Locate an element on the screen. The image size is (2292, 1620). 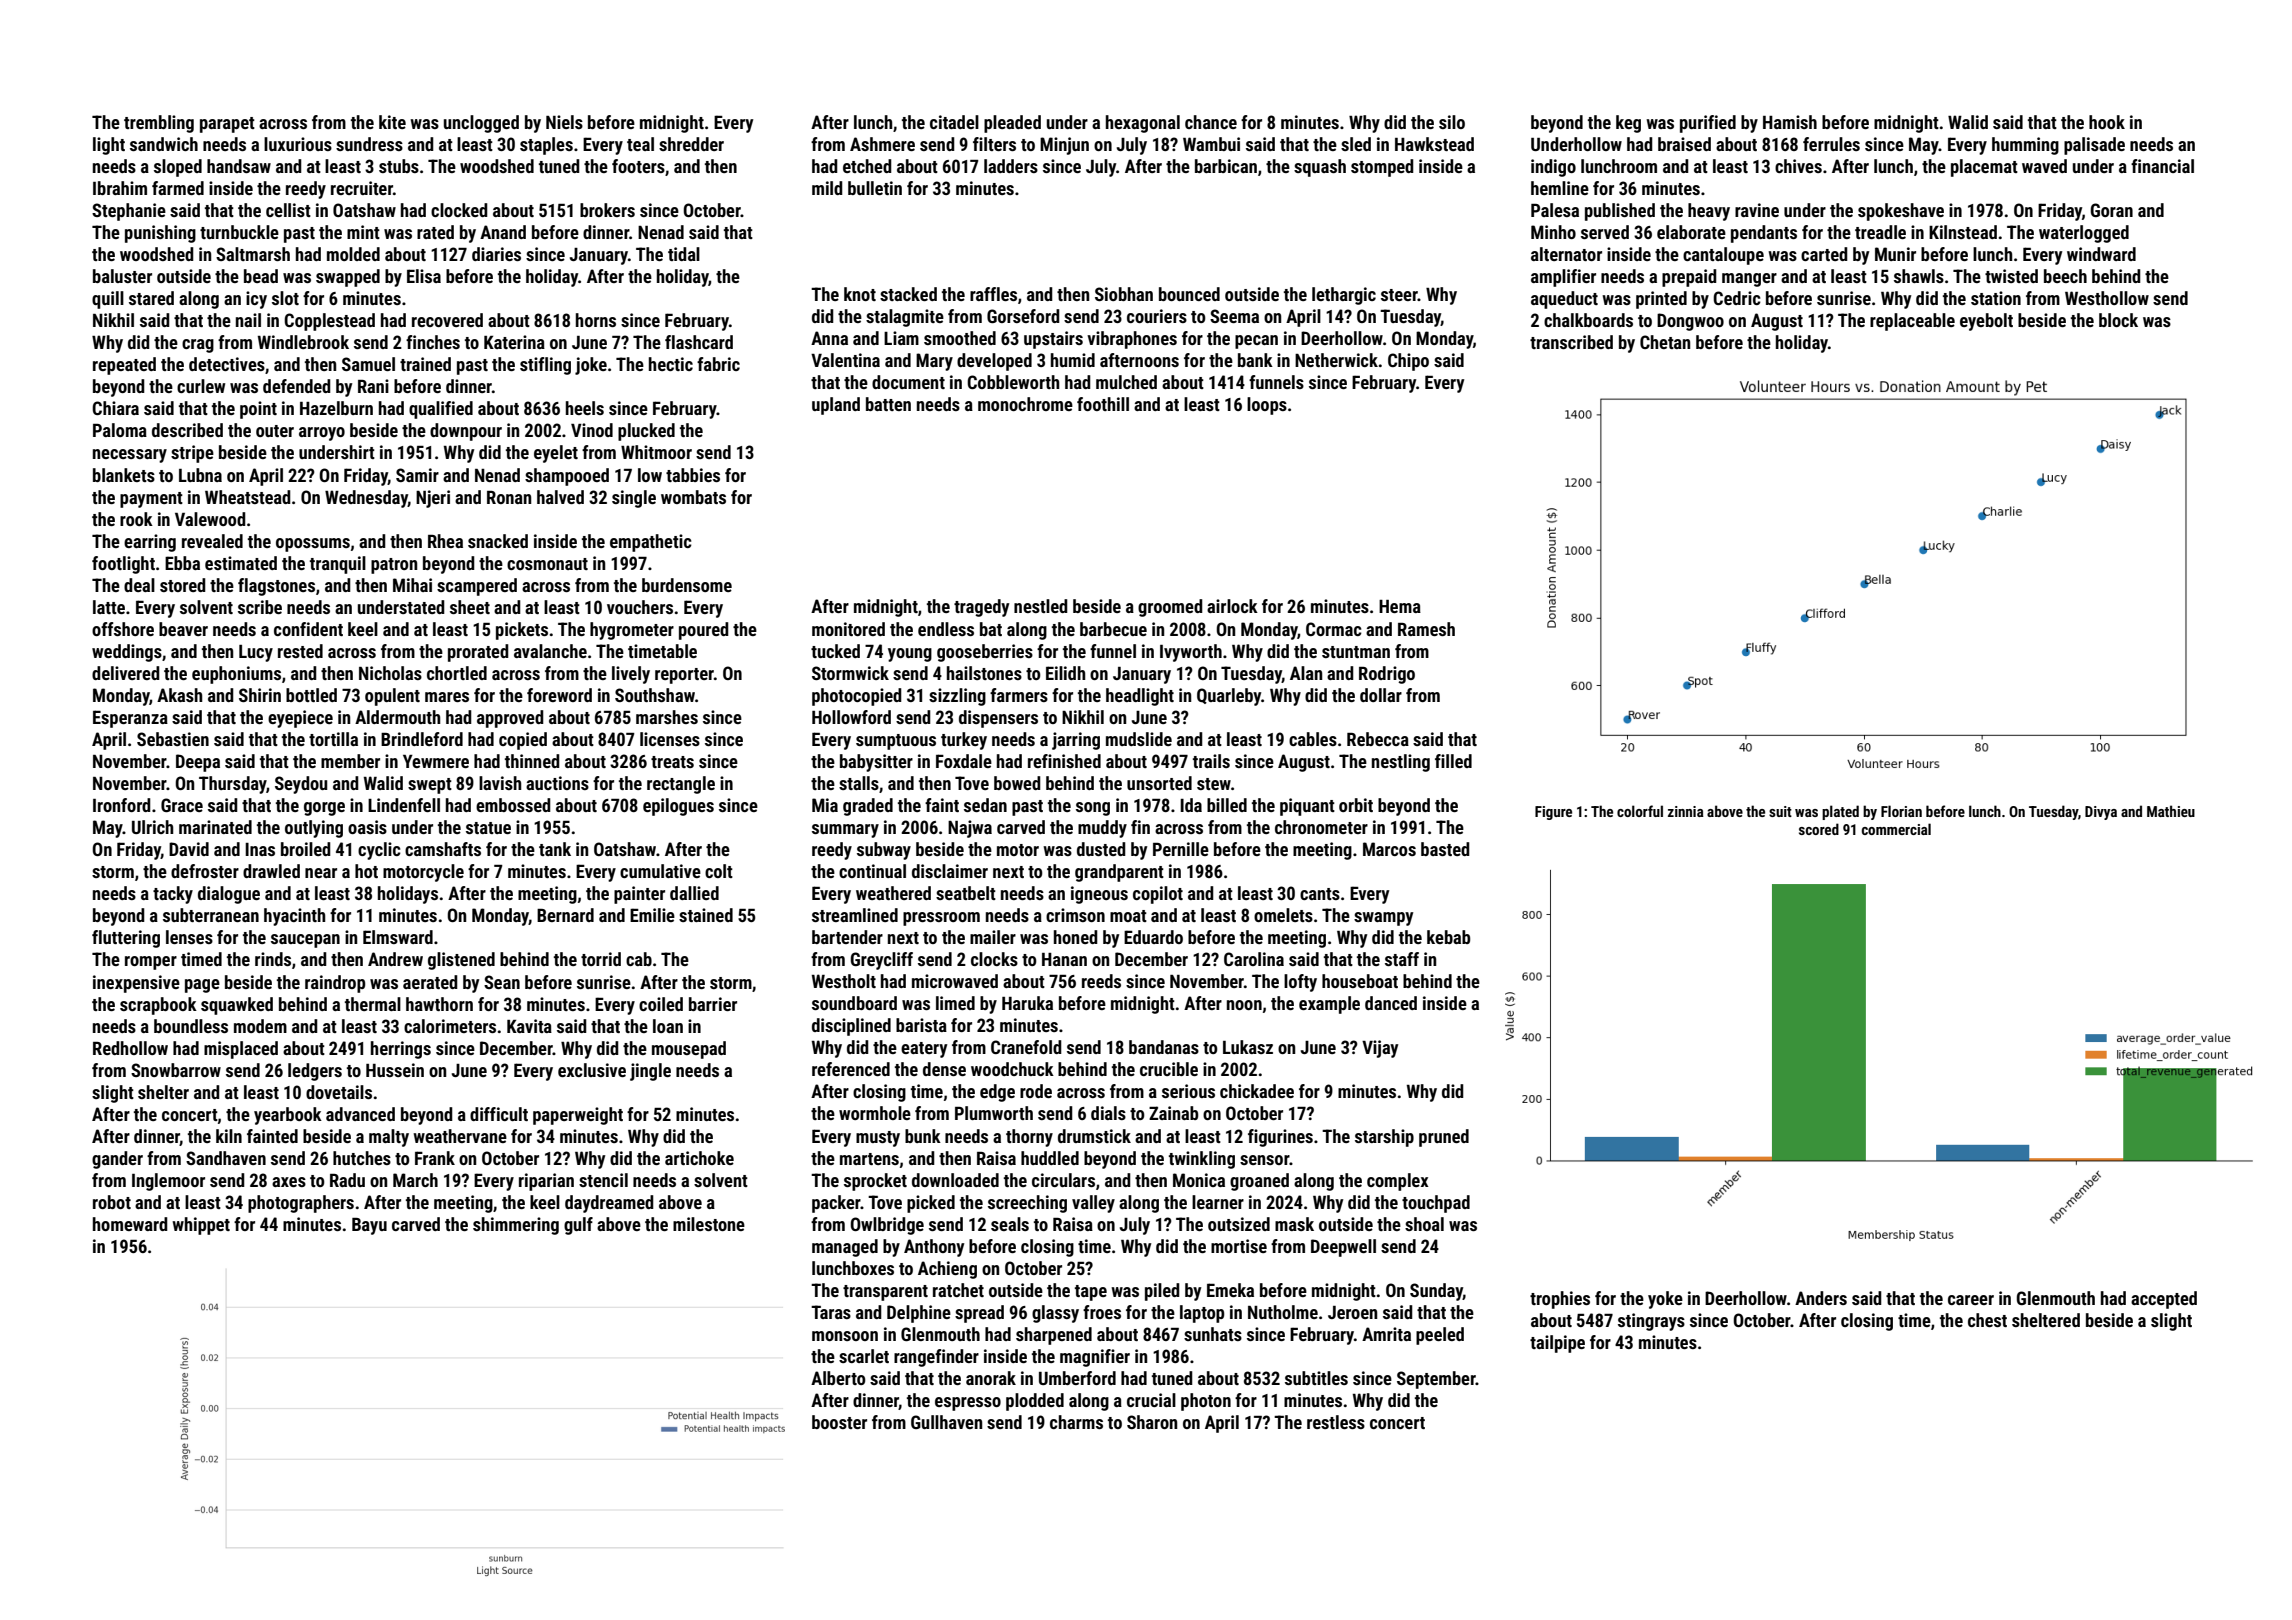
Alberto is located at coordinates (838, 1378).
